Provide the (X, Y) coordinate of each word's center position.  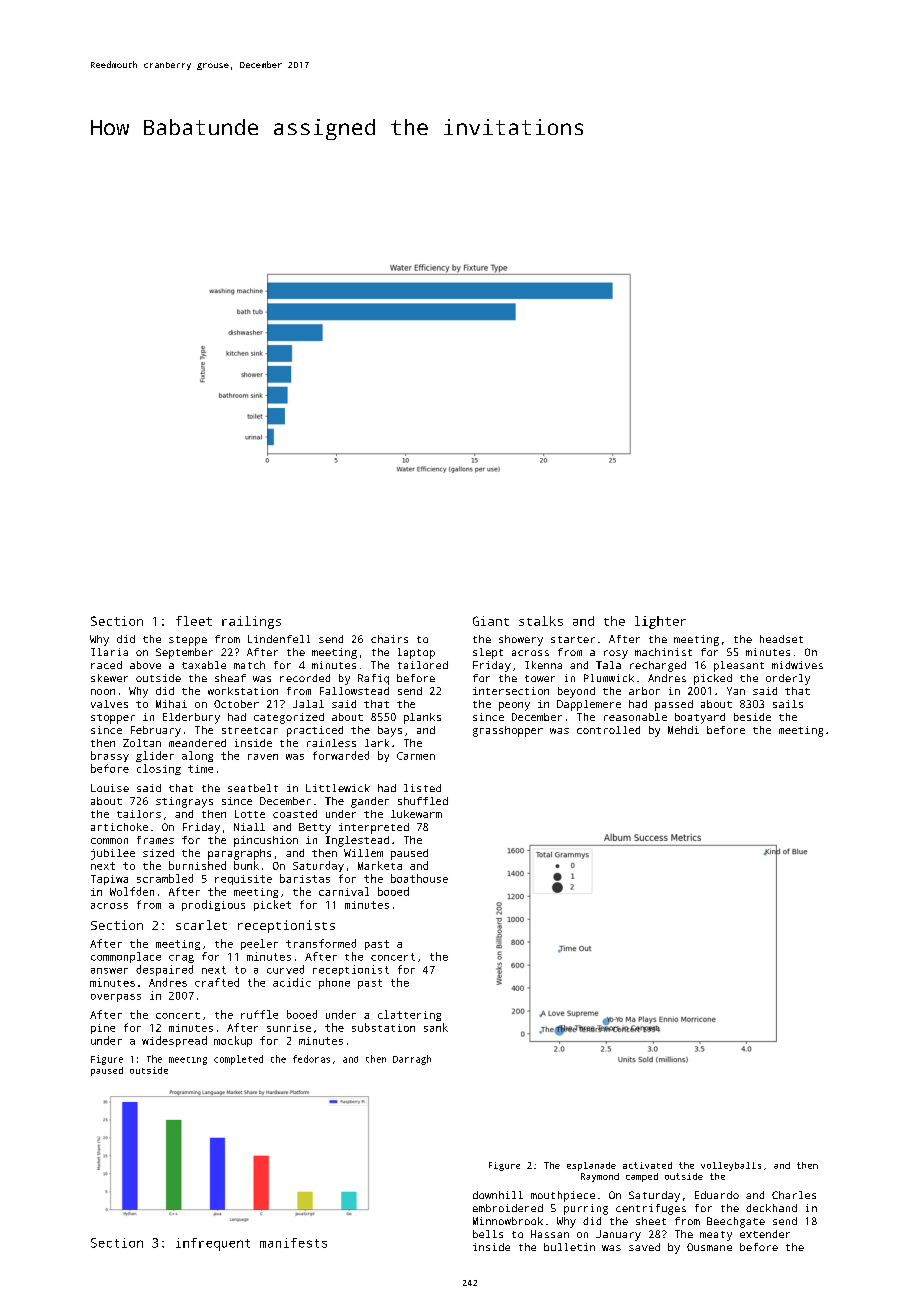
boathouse (419, 878)
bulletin (569, 1247)
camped (642, 1177)
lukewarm (416, 814)
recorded (305, 678)
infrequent (213, 1244)
